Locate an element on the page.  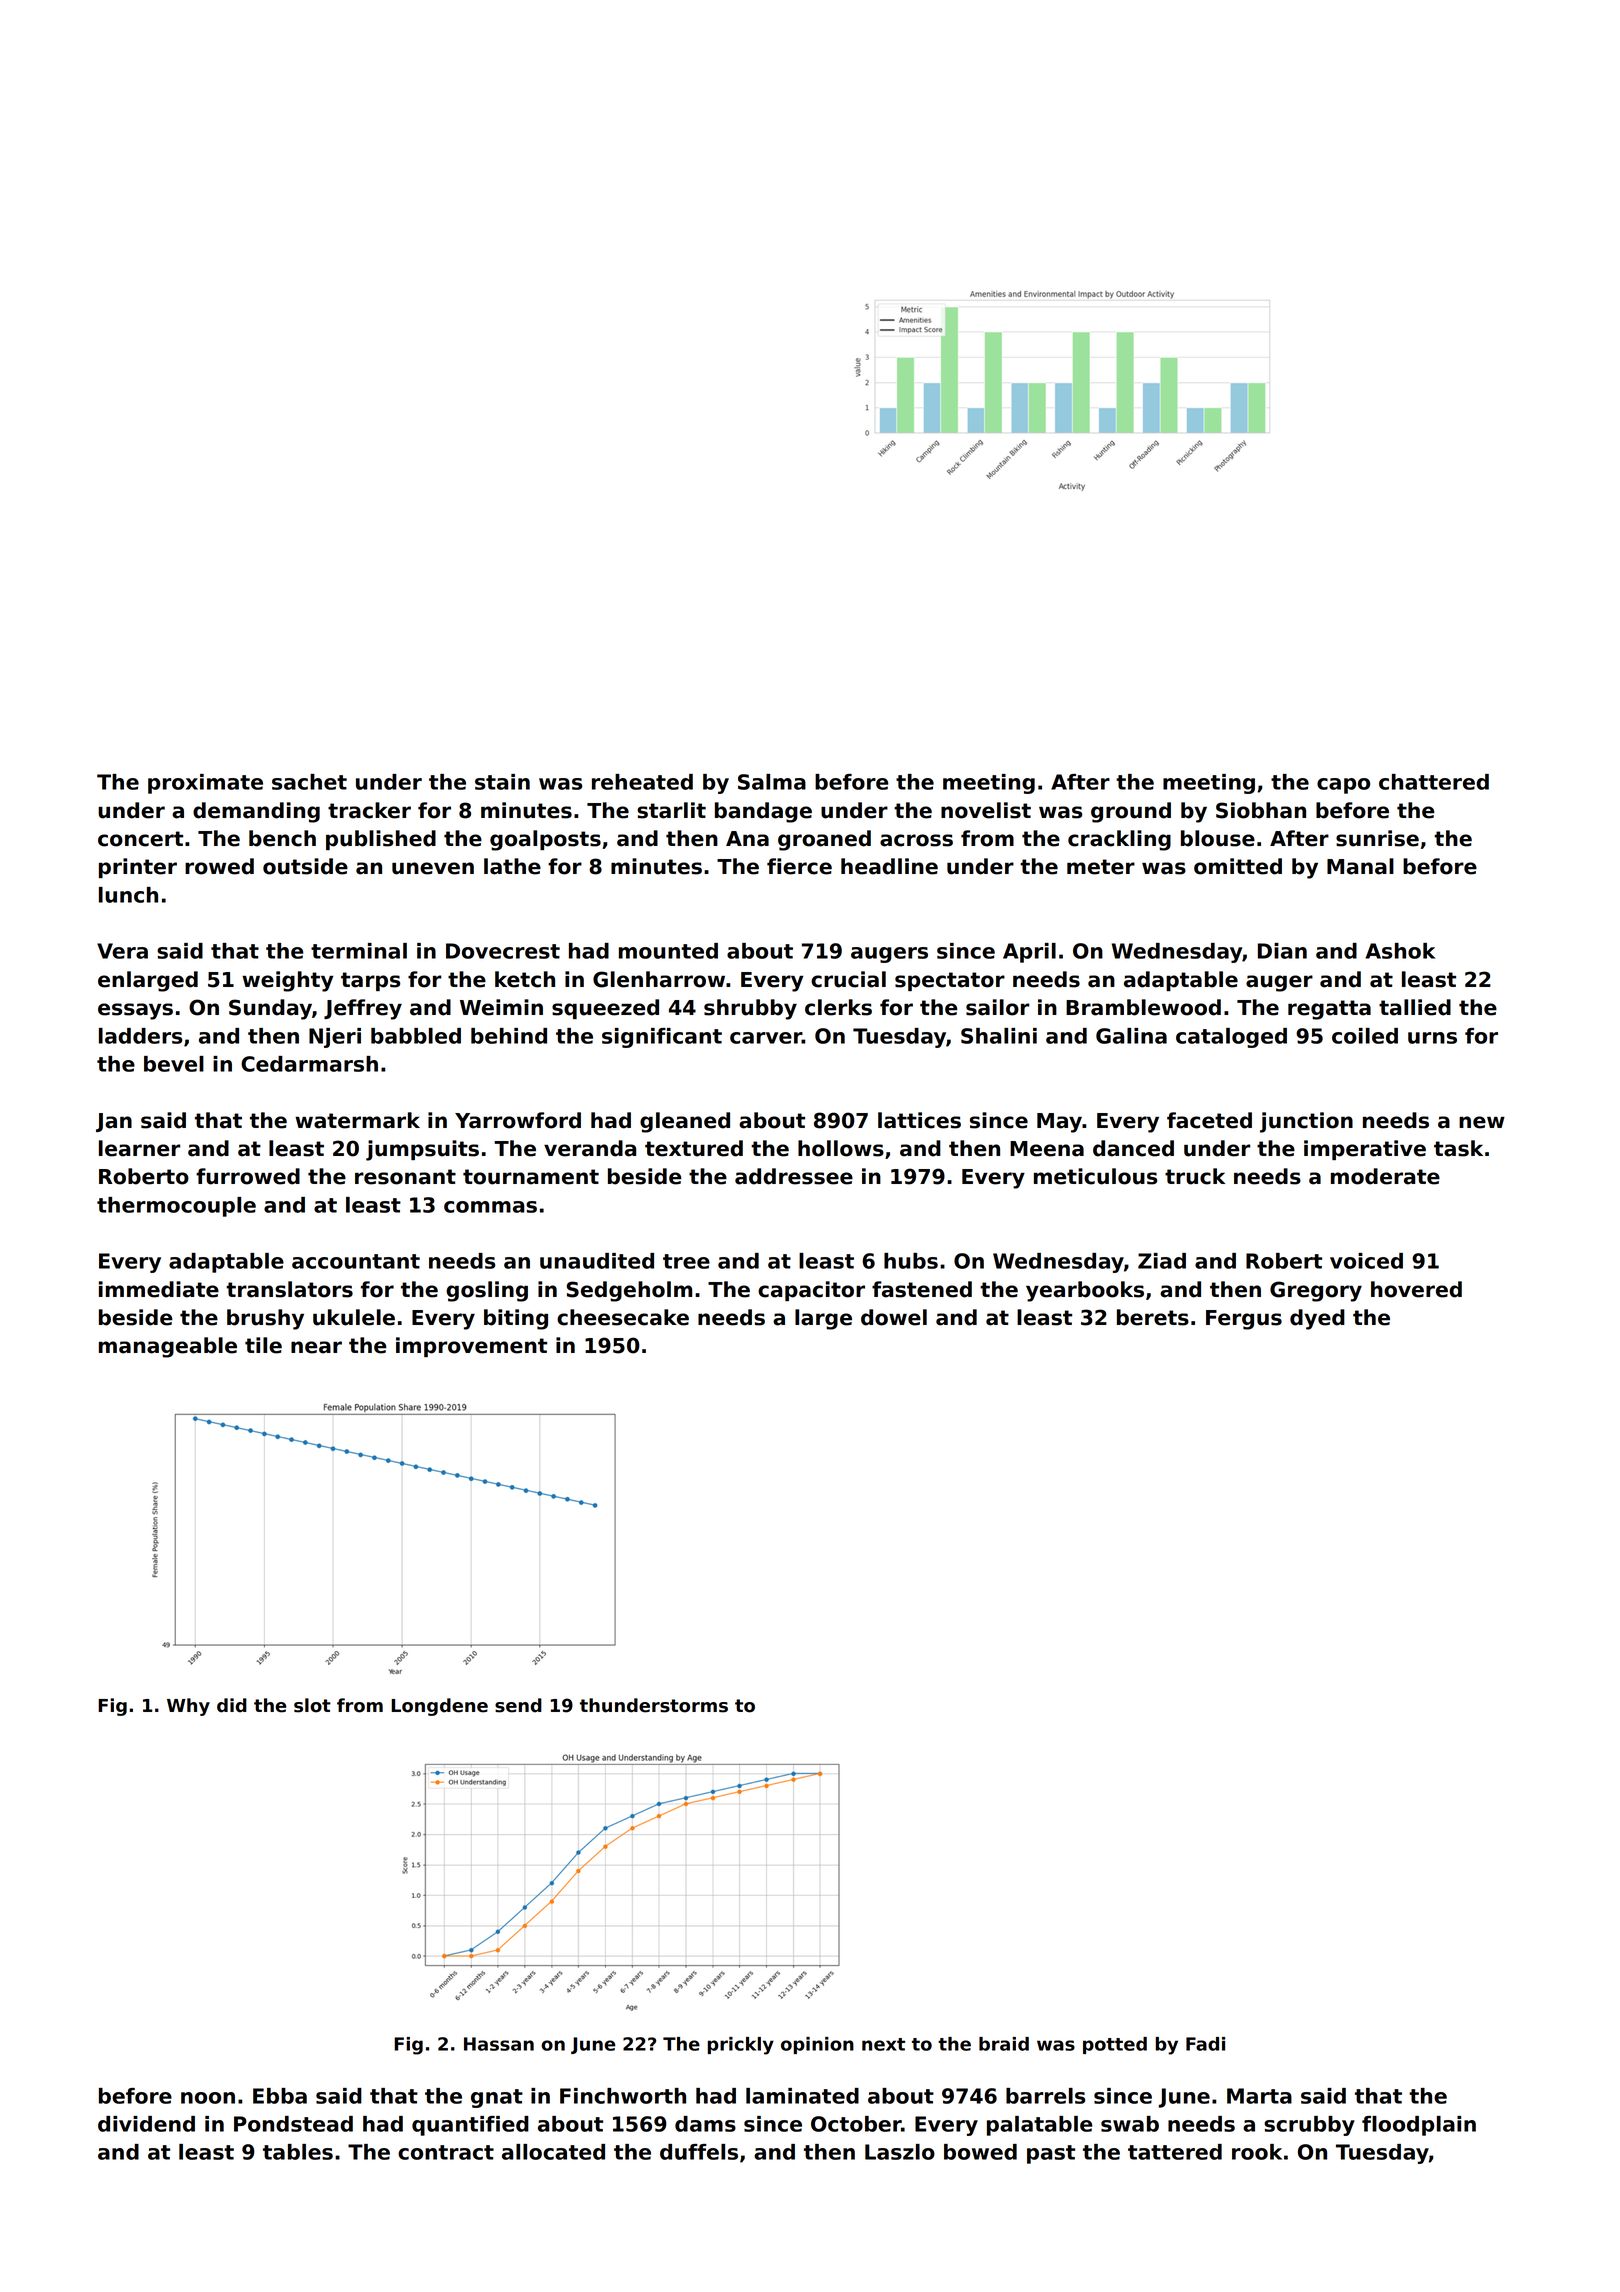
Laszlo is located at coordinates (900, 2152).
